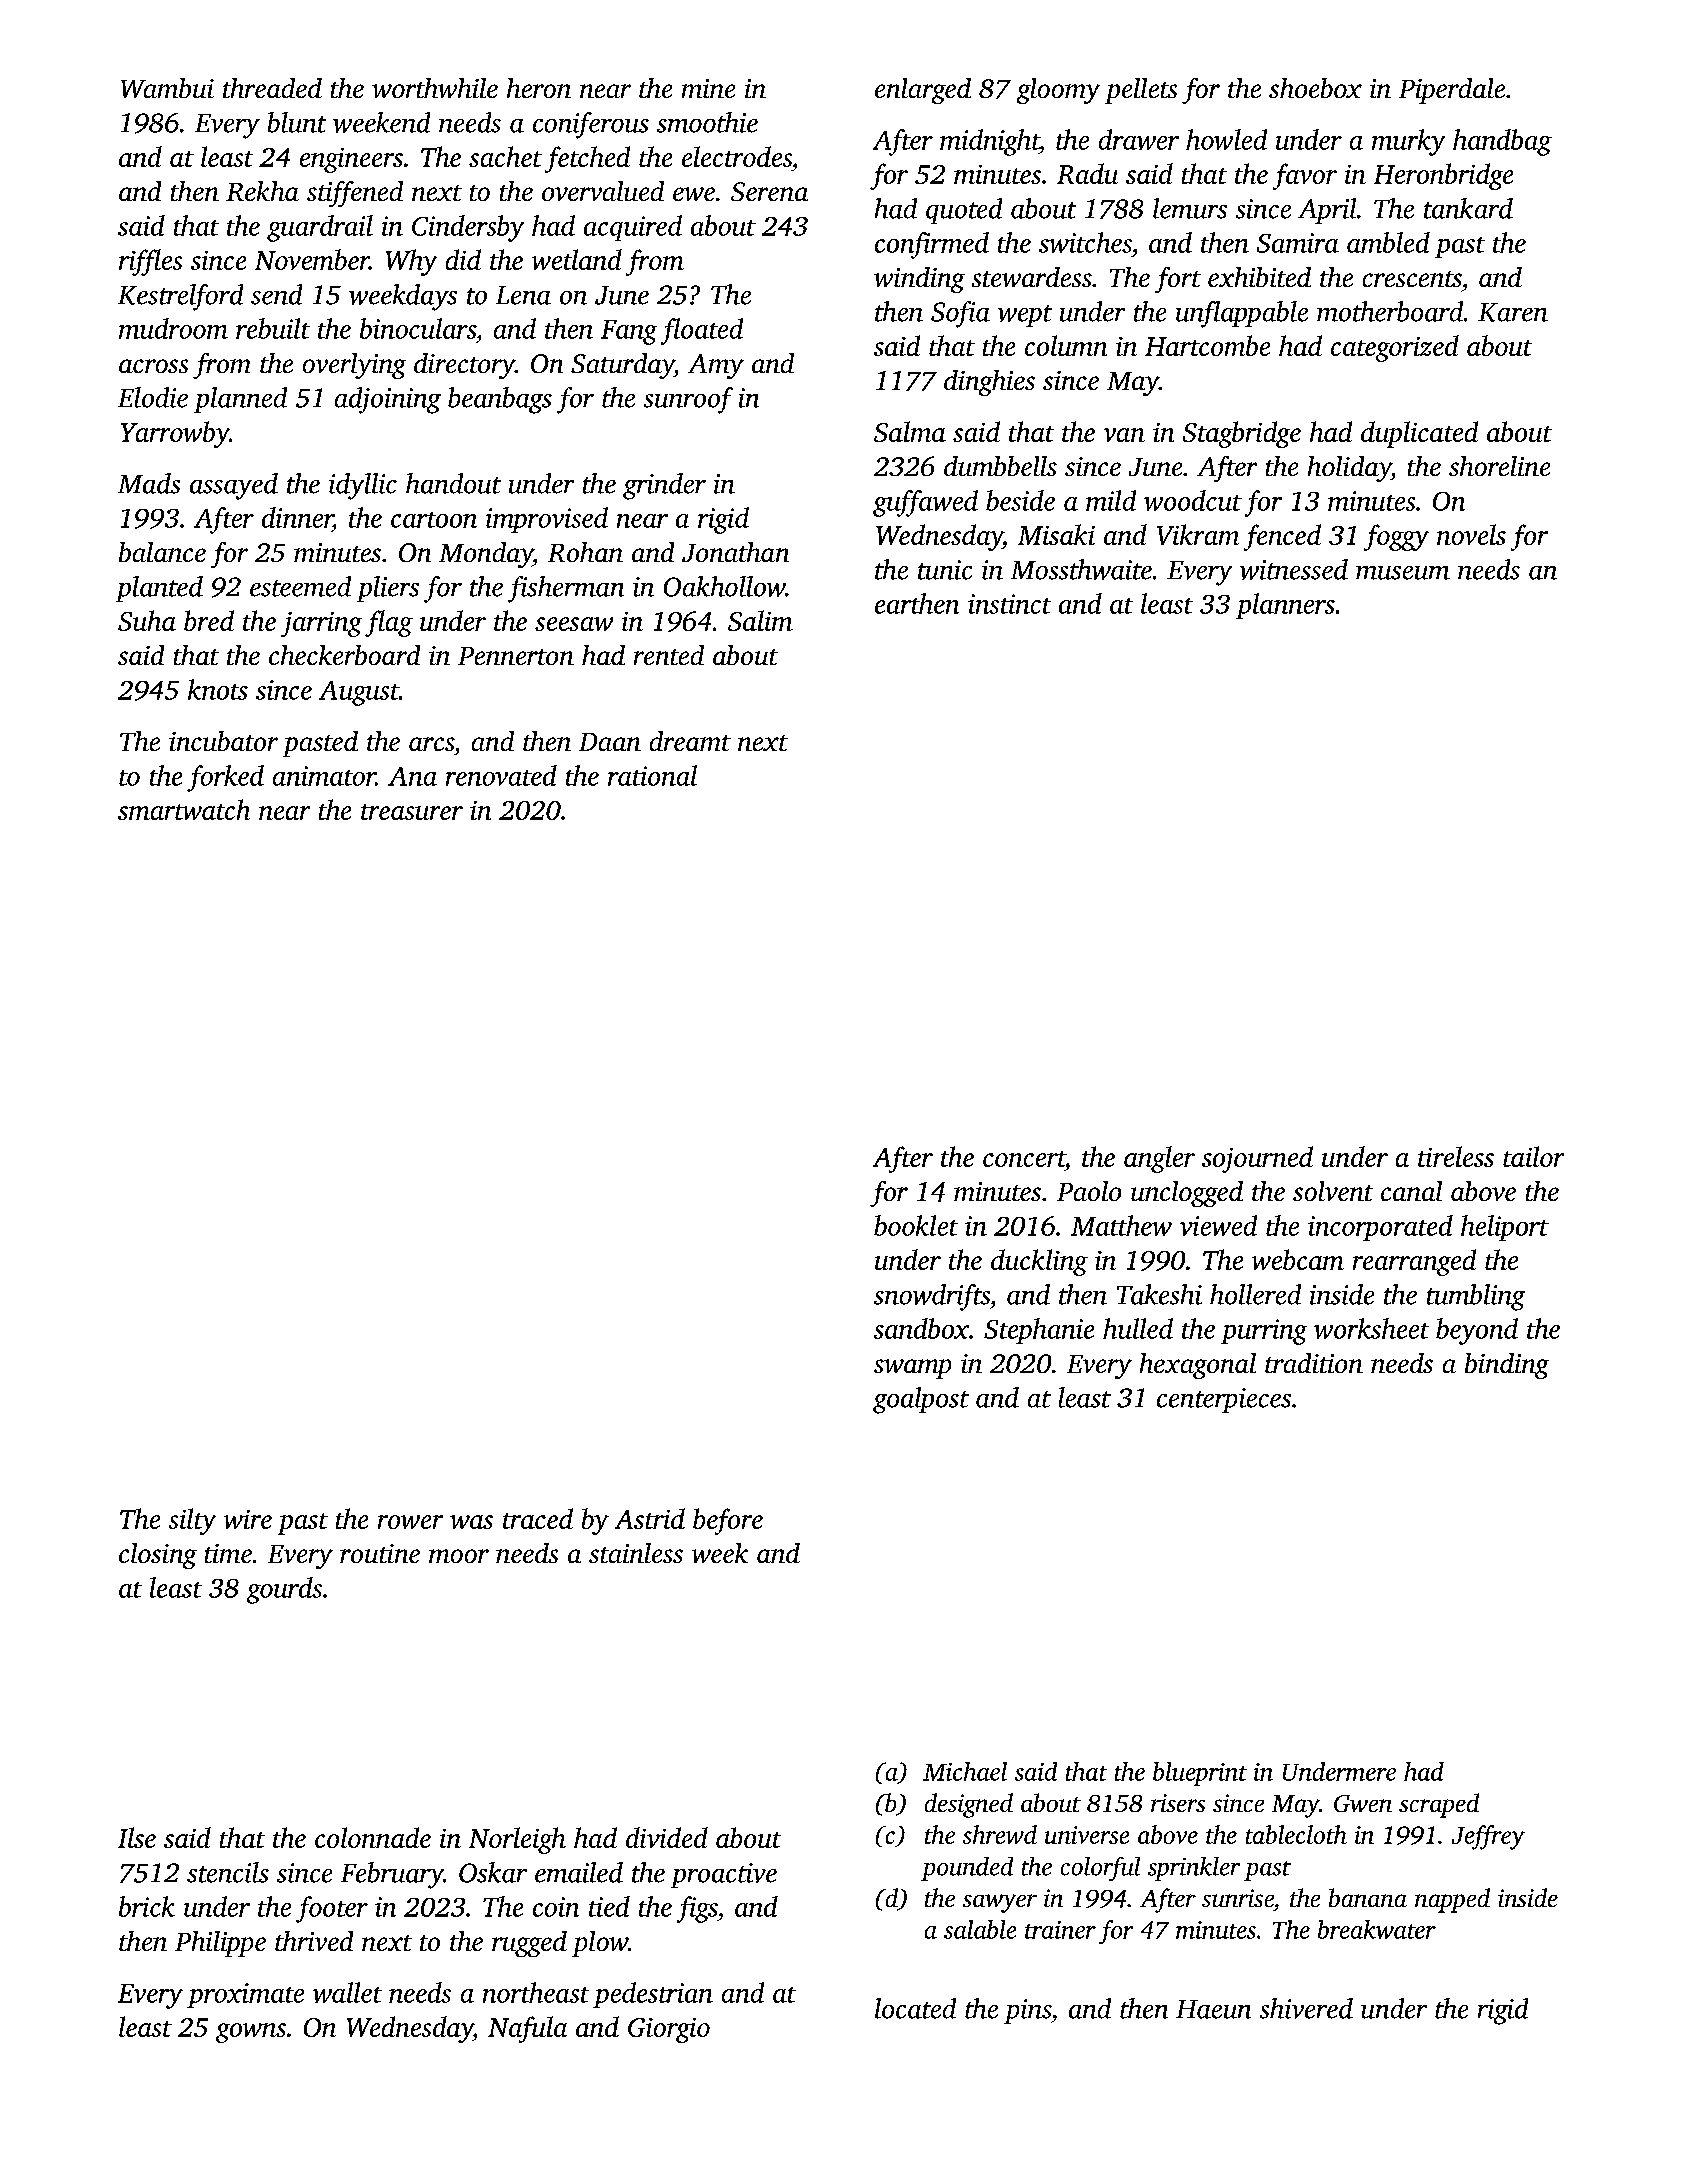 This page has height=2178, width=1683. What do you see at coordinates (410, 1522) in the page?
I see `rower` at bounding box center [410, 1522].
